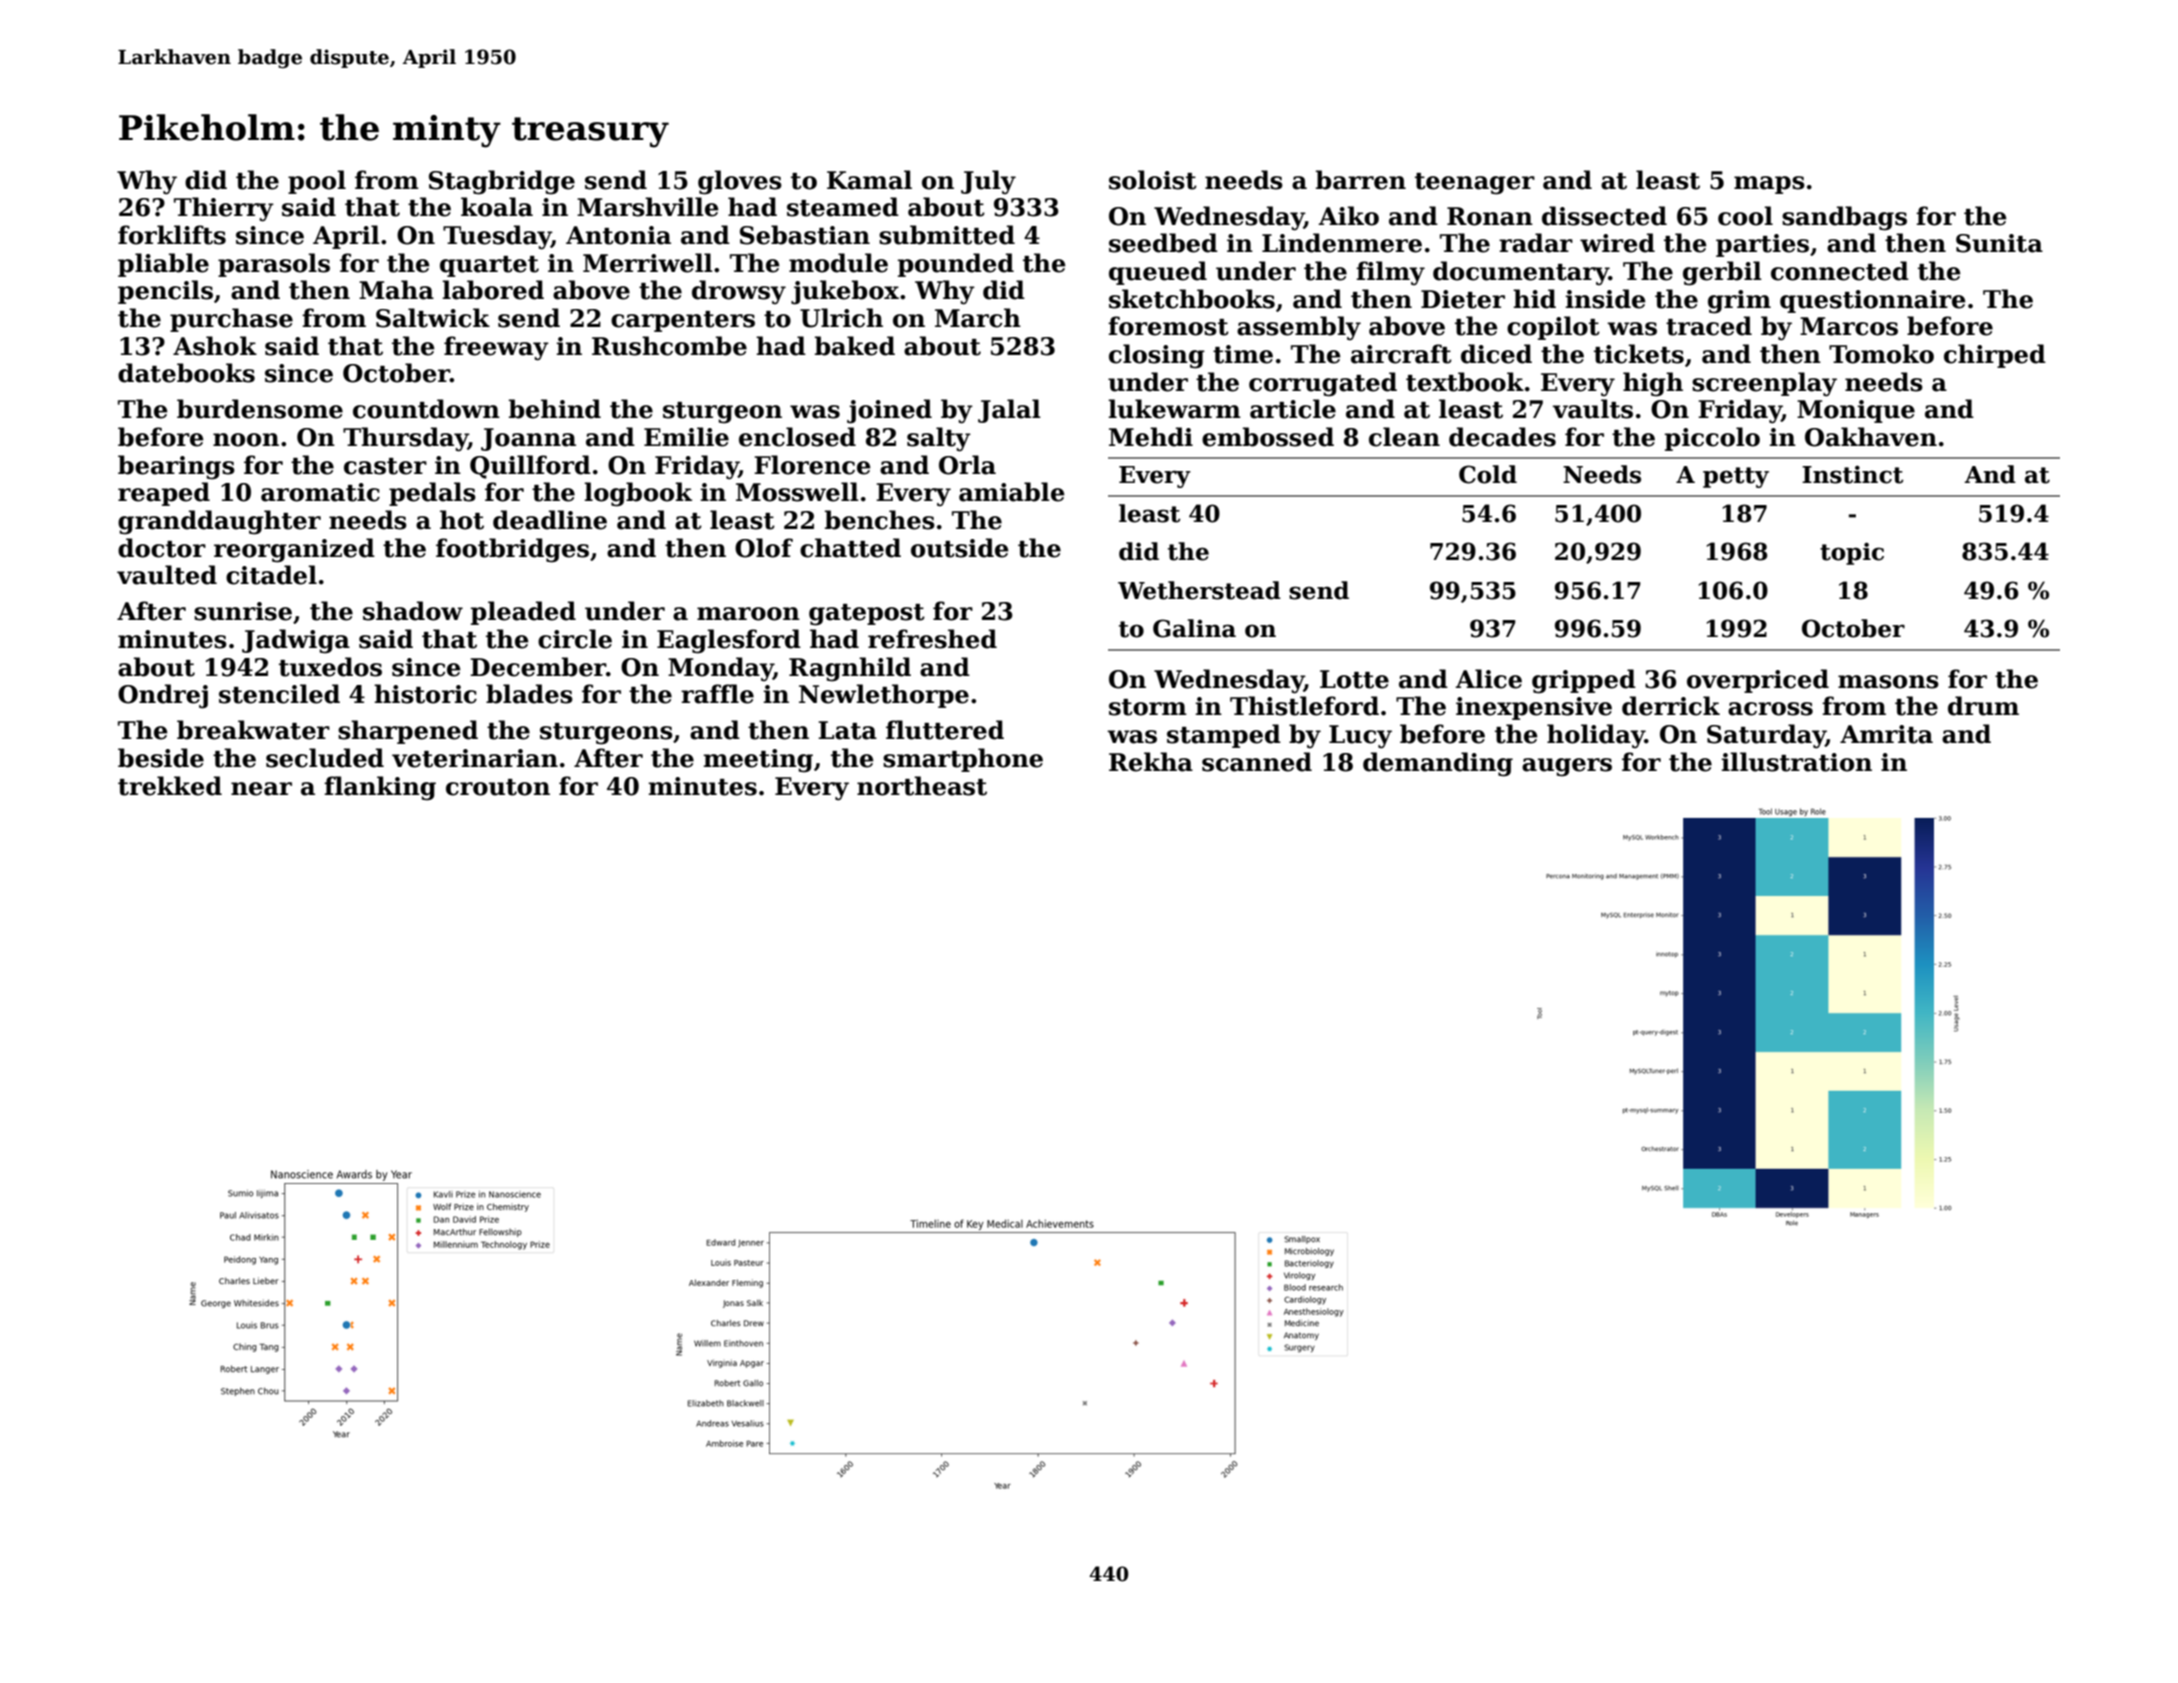 This page has width=2178, height=1683. Describe the element at coordinates (1888, 682) in the page. I see `masons` at that location.
